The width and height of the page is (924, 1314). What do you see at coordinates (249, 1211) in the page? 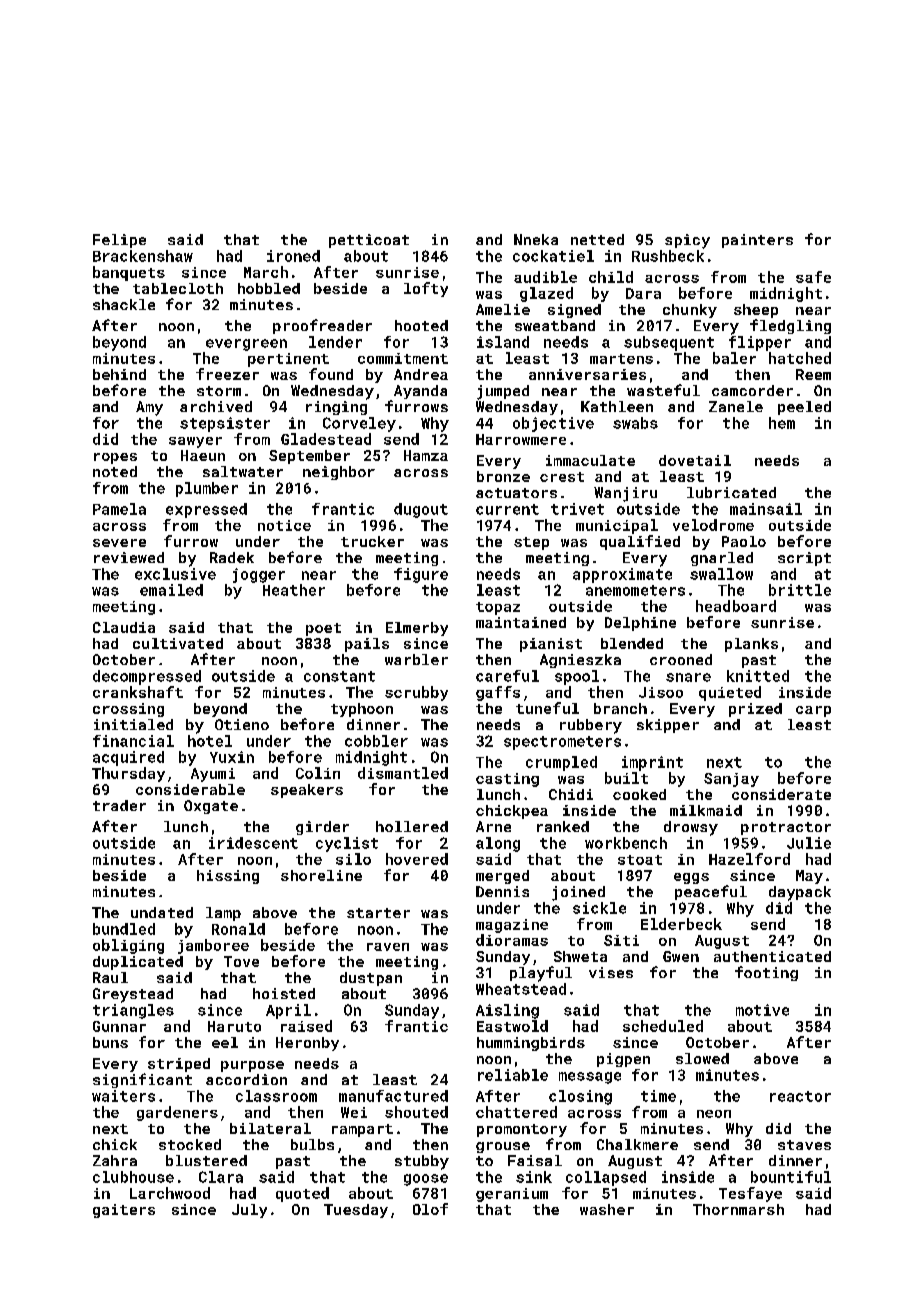
I see `July` at bounding box center [249, 1211].
